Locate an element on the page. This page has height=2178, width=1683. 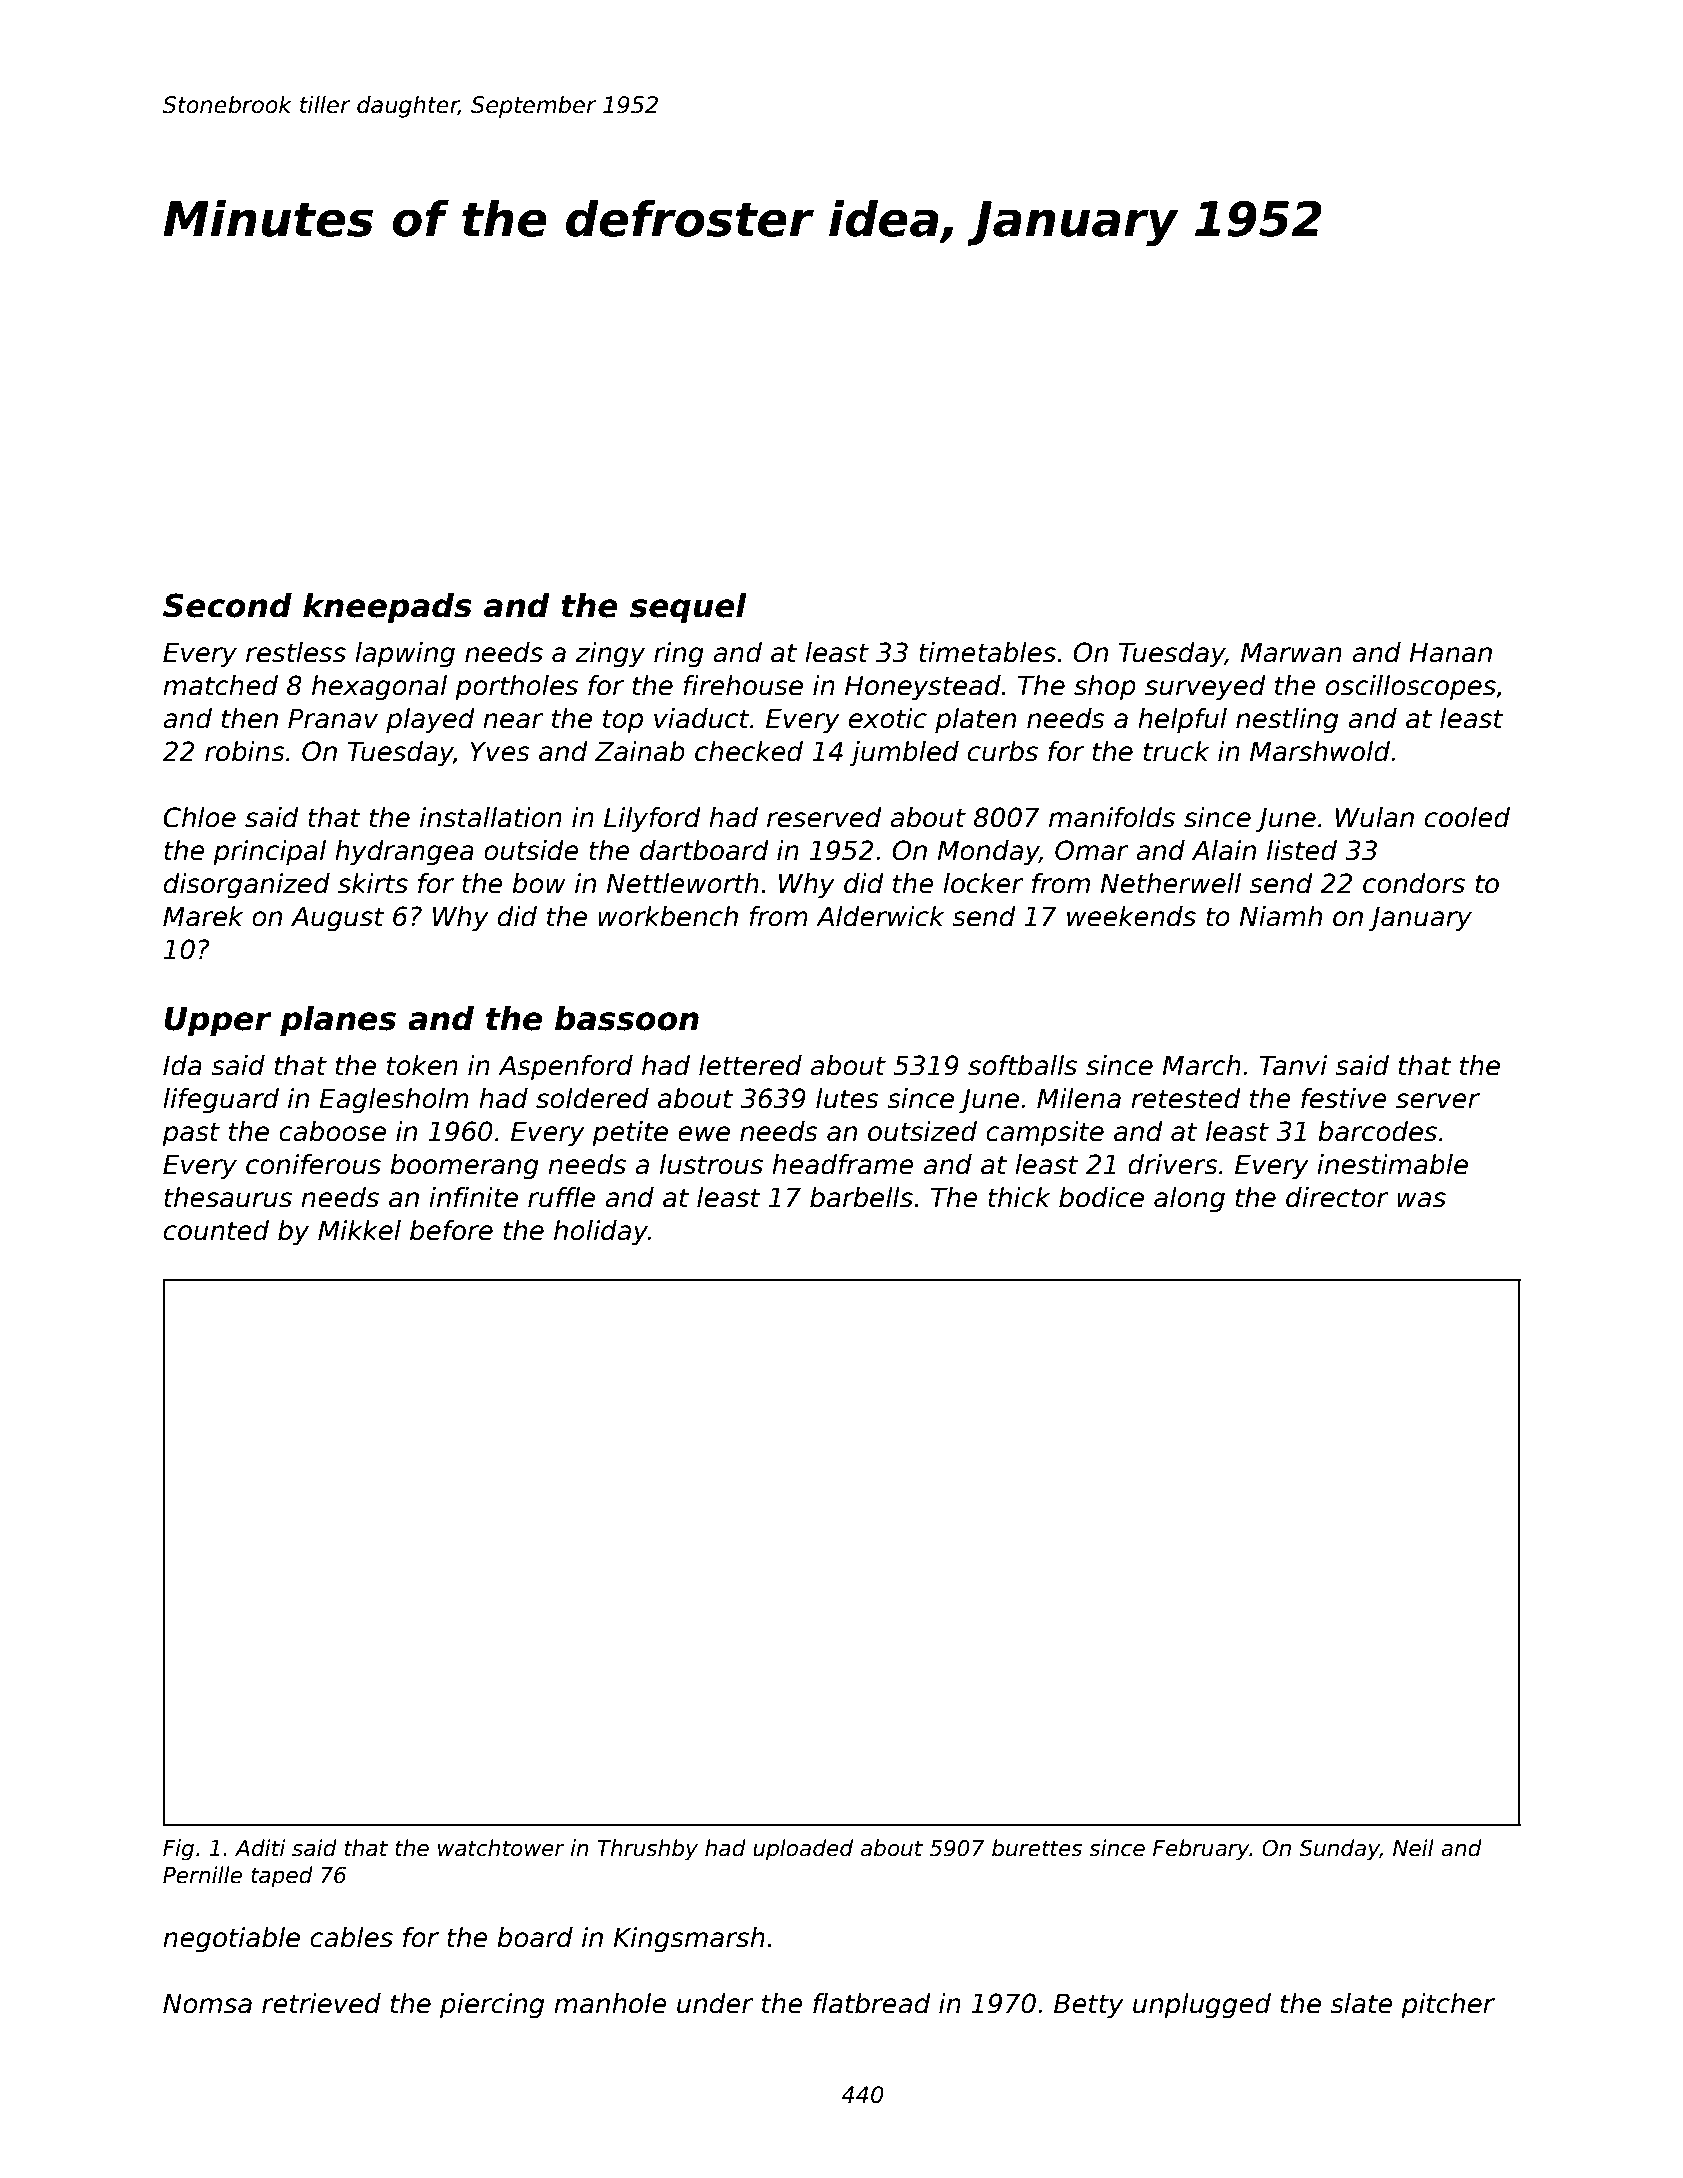
manhole is located at coordinates (610, 2003).
